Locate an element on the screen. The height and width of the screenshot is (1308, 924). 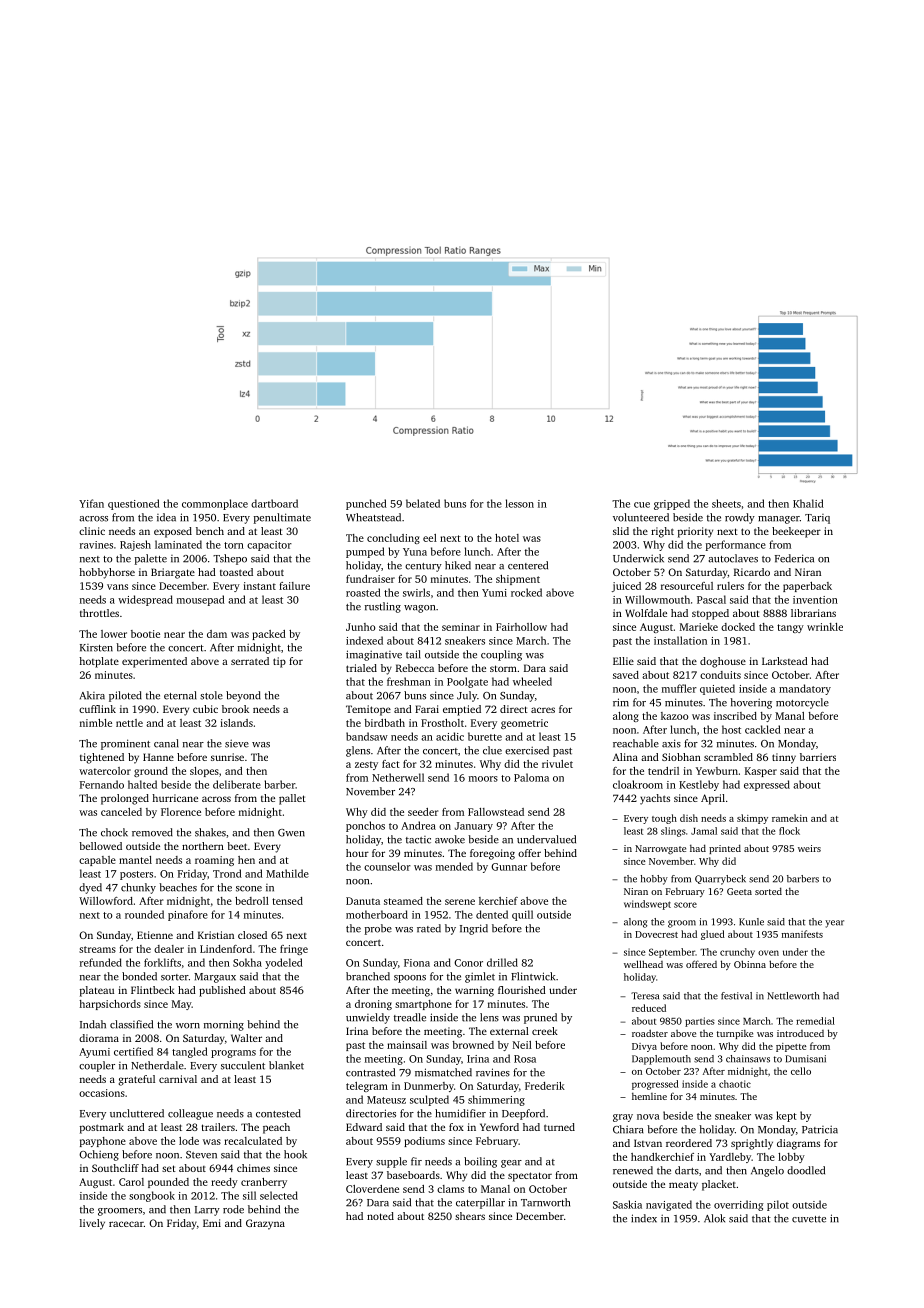
emptied is located at coordinates (462, 710).
